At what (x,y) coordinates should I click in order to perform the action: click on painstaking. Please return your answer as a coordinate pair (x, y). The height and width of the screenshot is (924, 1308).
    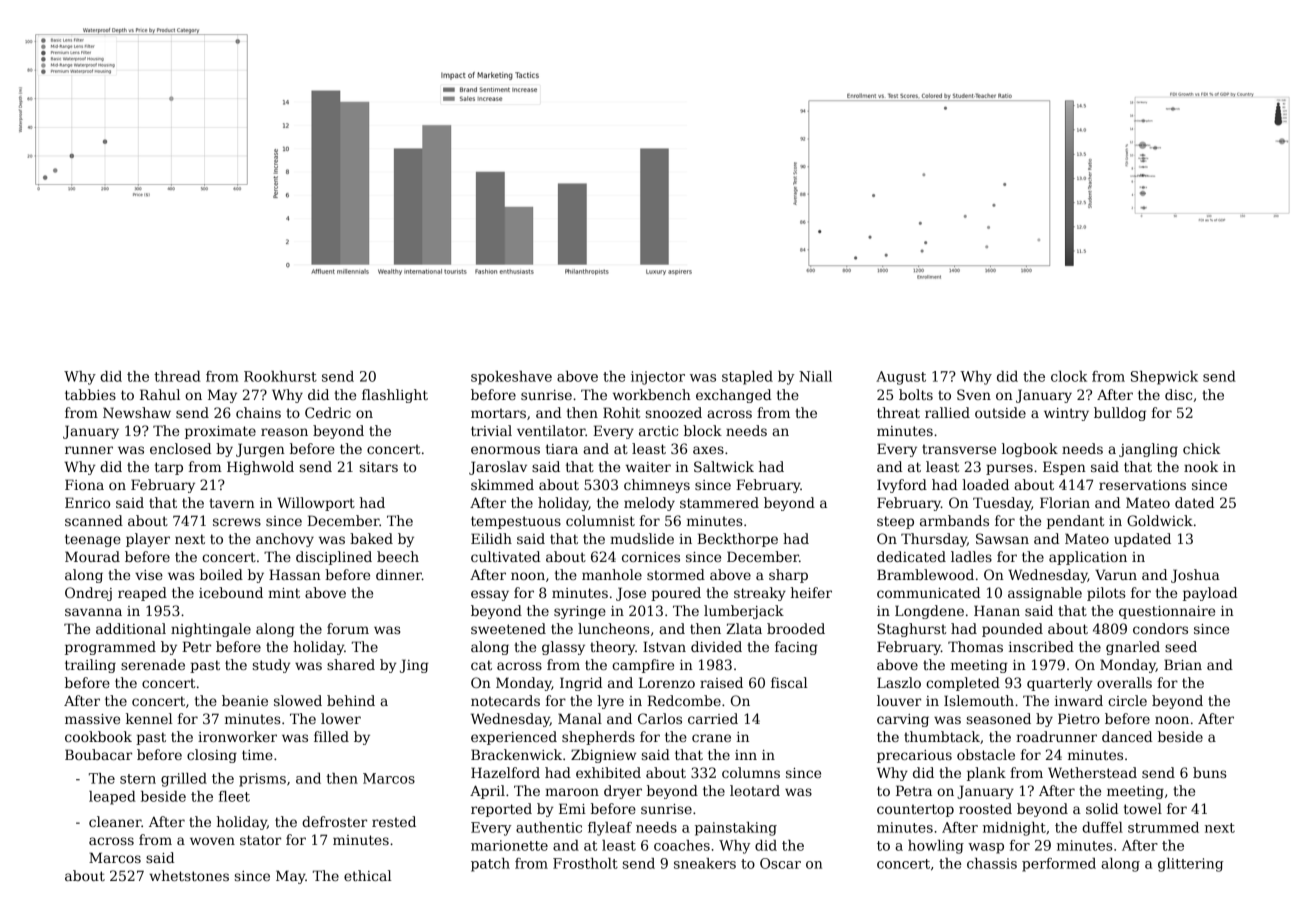
    Looking at the image, I should click on (736, 829).
